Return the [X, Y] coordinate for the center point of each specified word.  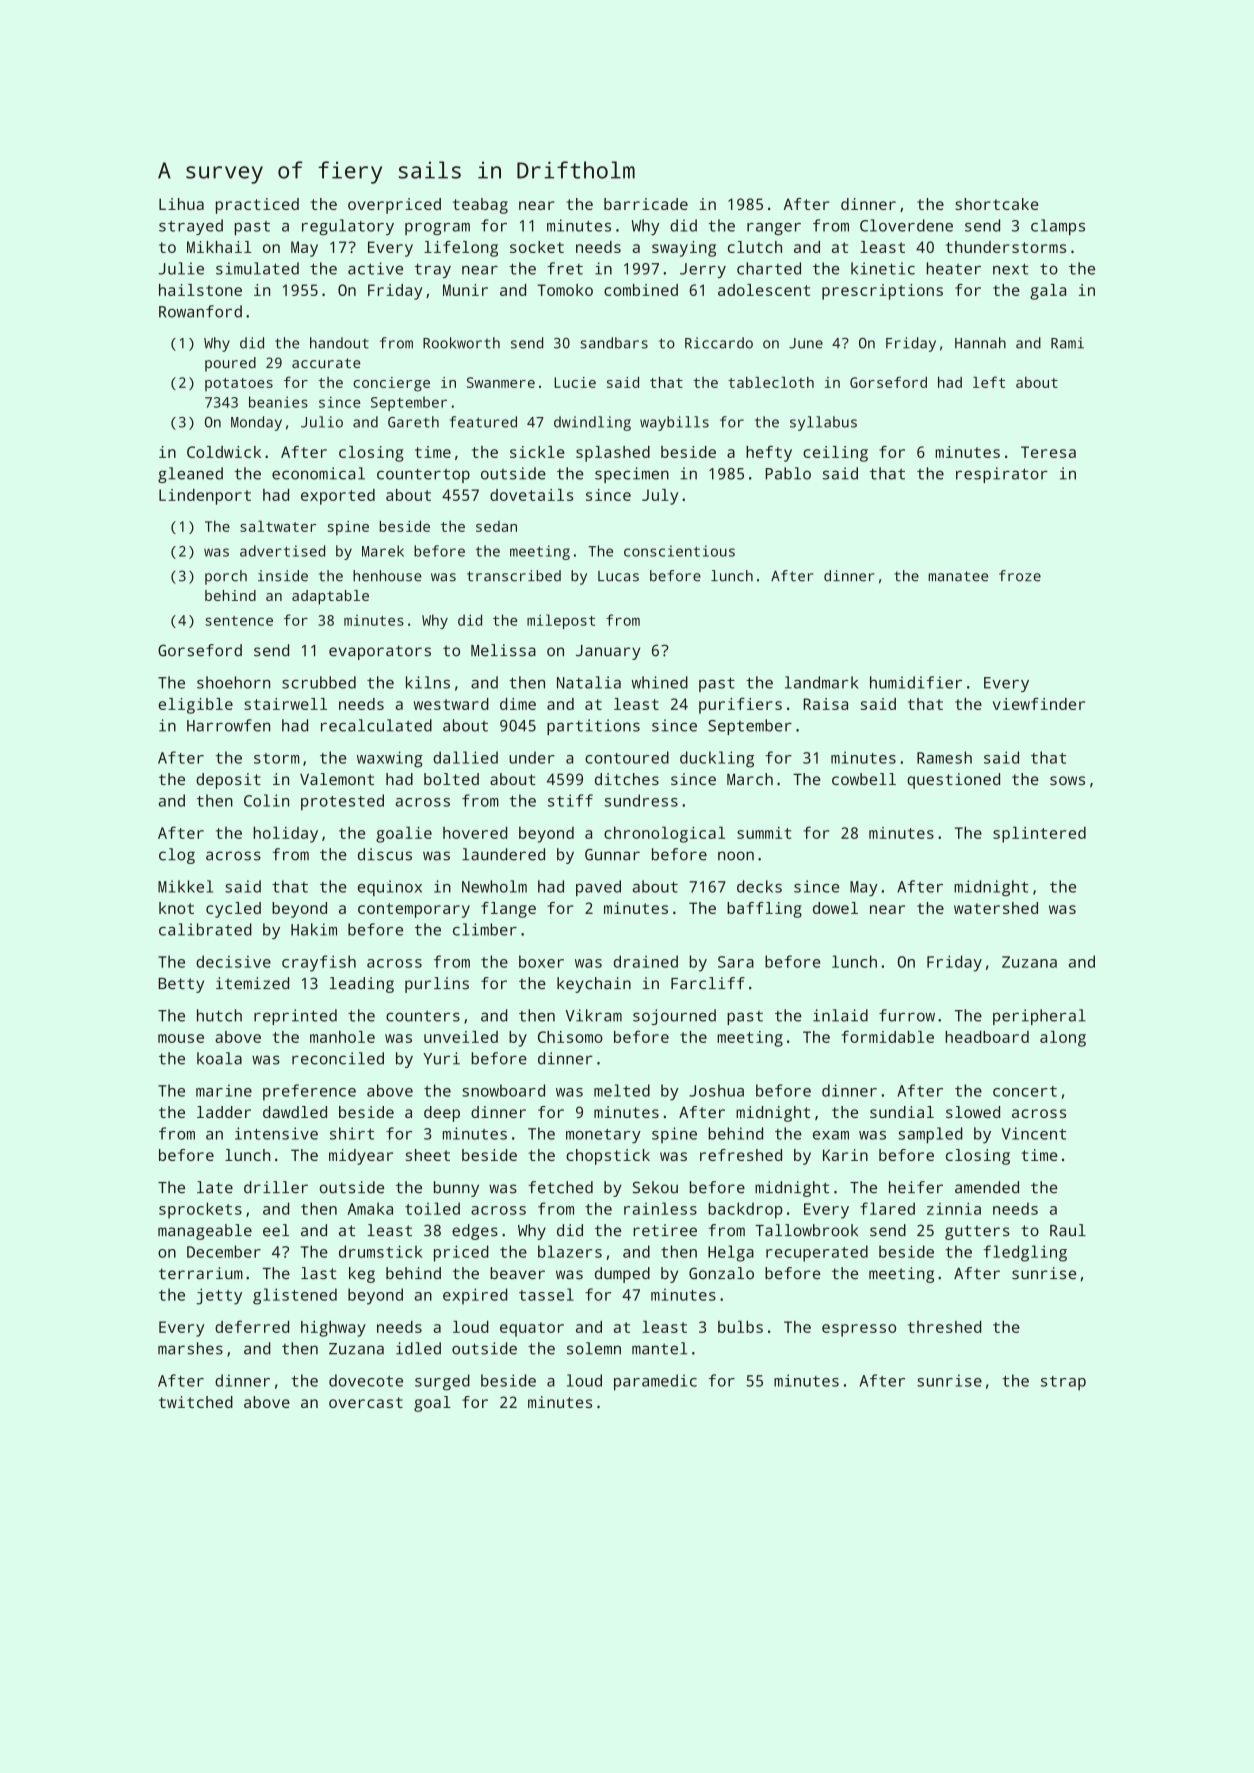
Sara [736, 962]
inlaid [840, 1015]
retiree [665, 1230]
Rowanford [200, 311]
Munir [465, 290]
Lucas [618, 576]
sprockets [200, 1210]
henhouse [387, 576]
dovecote [366, 1380]
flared [887, 1208]
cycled [233, 910]
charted [769, 268]
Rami [1067, 343]
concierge [391, 384]
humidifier [916, 682]
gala [1048, 292]
